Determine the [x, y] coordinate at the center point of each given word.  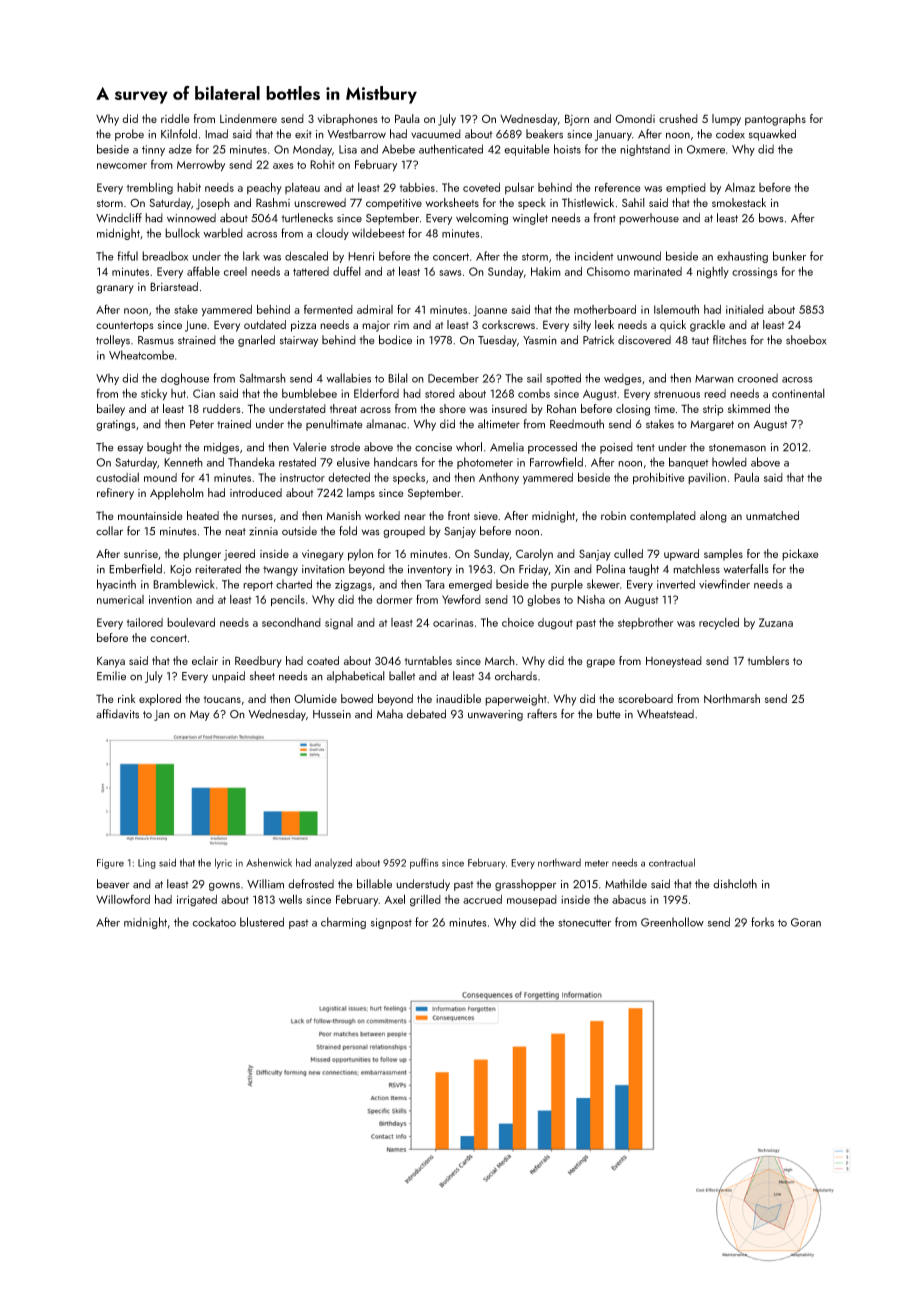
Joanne [490, 311]
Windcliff [119, 218]
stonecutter [584, 923]
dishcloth [735, 884]
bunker [789, 256]
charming [343, 923]
